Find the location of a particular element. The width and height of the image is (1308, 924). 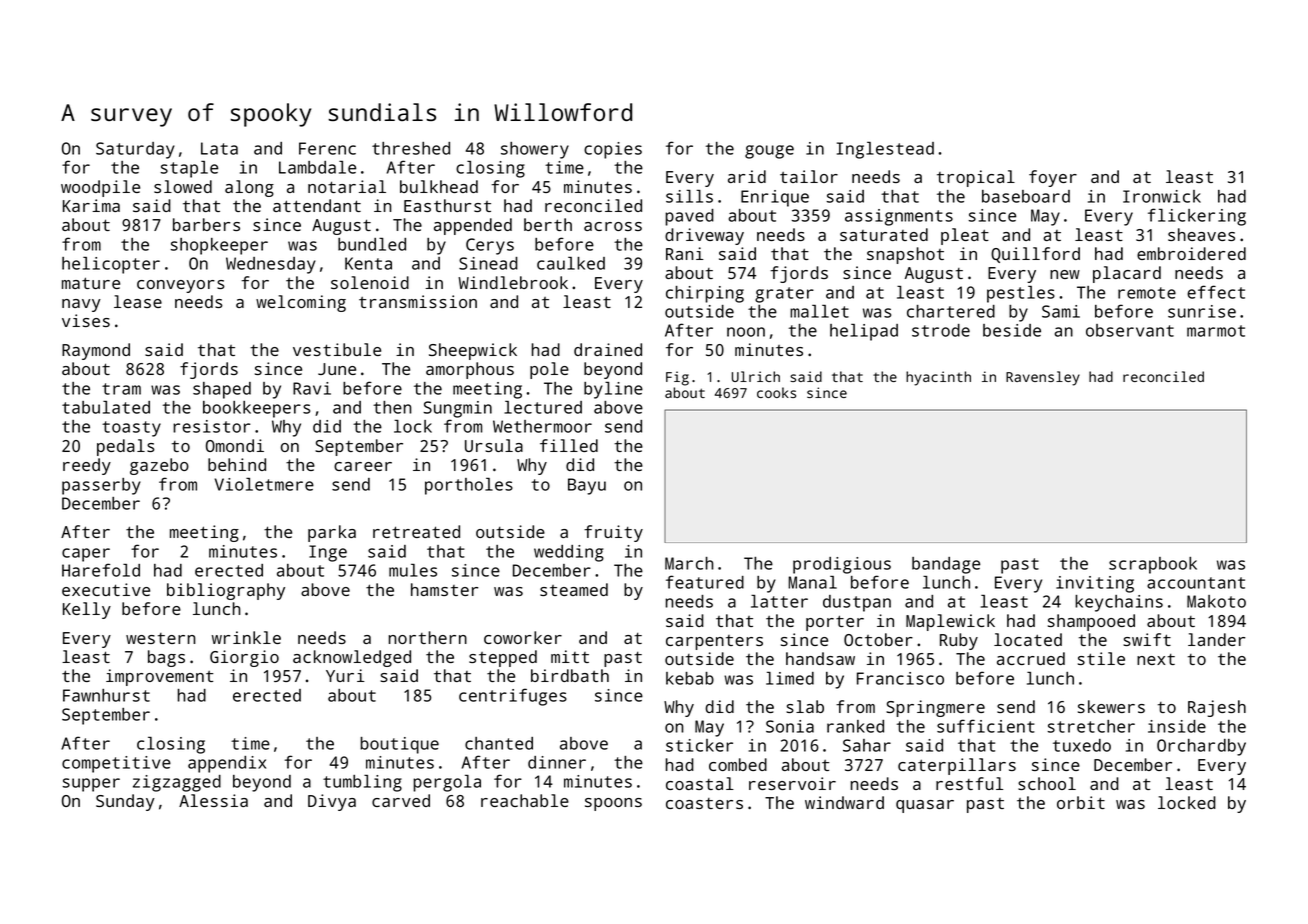

Saturday is located at coordinates (135, 150).
